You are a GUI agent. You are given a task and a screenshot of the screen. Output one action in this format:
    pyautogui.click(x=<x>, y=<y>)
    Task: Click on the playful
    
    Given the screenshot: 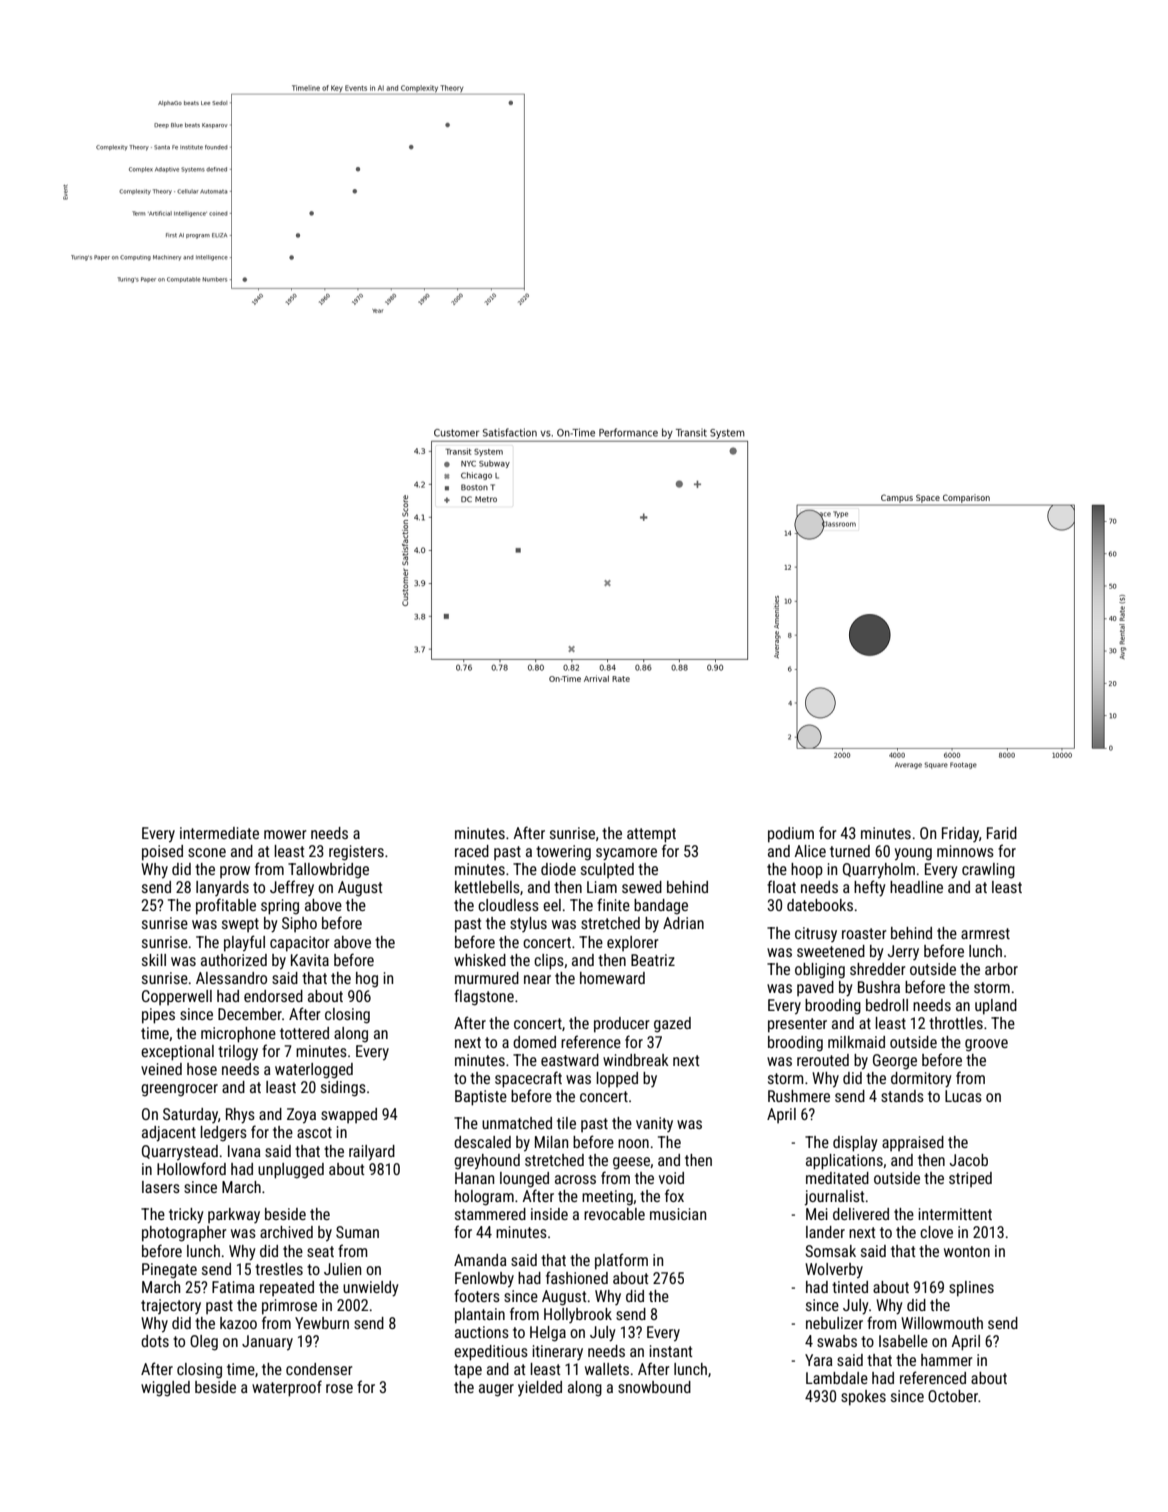 What is the action you would take?
    pyautogui.click(x=244, y=943)
